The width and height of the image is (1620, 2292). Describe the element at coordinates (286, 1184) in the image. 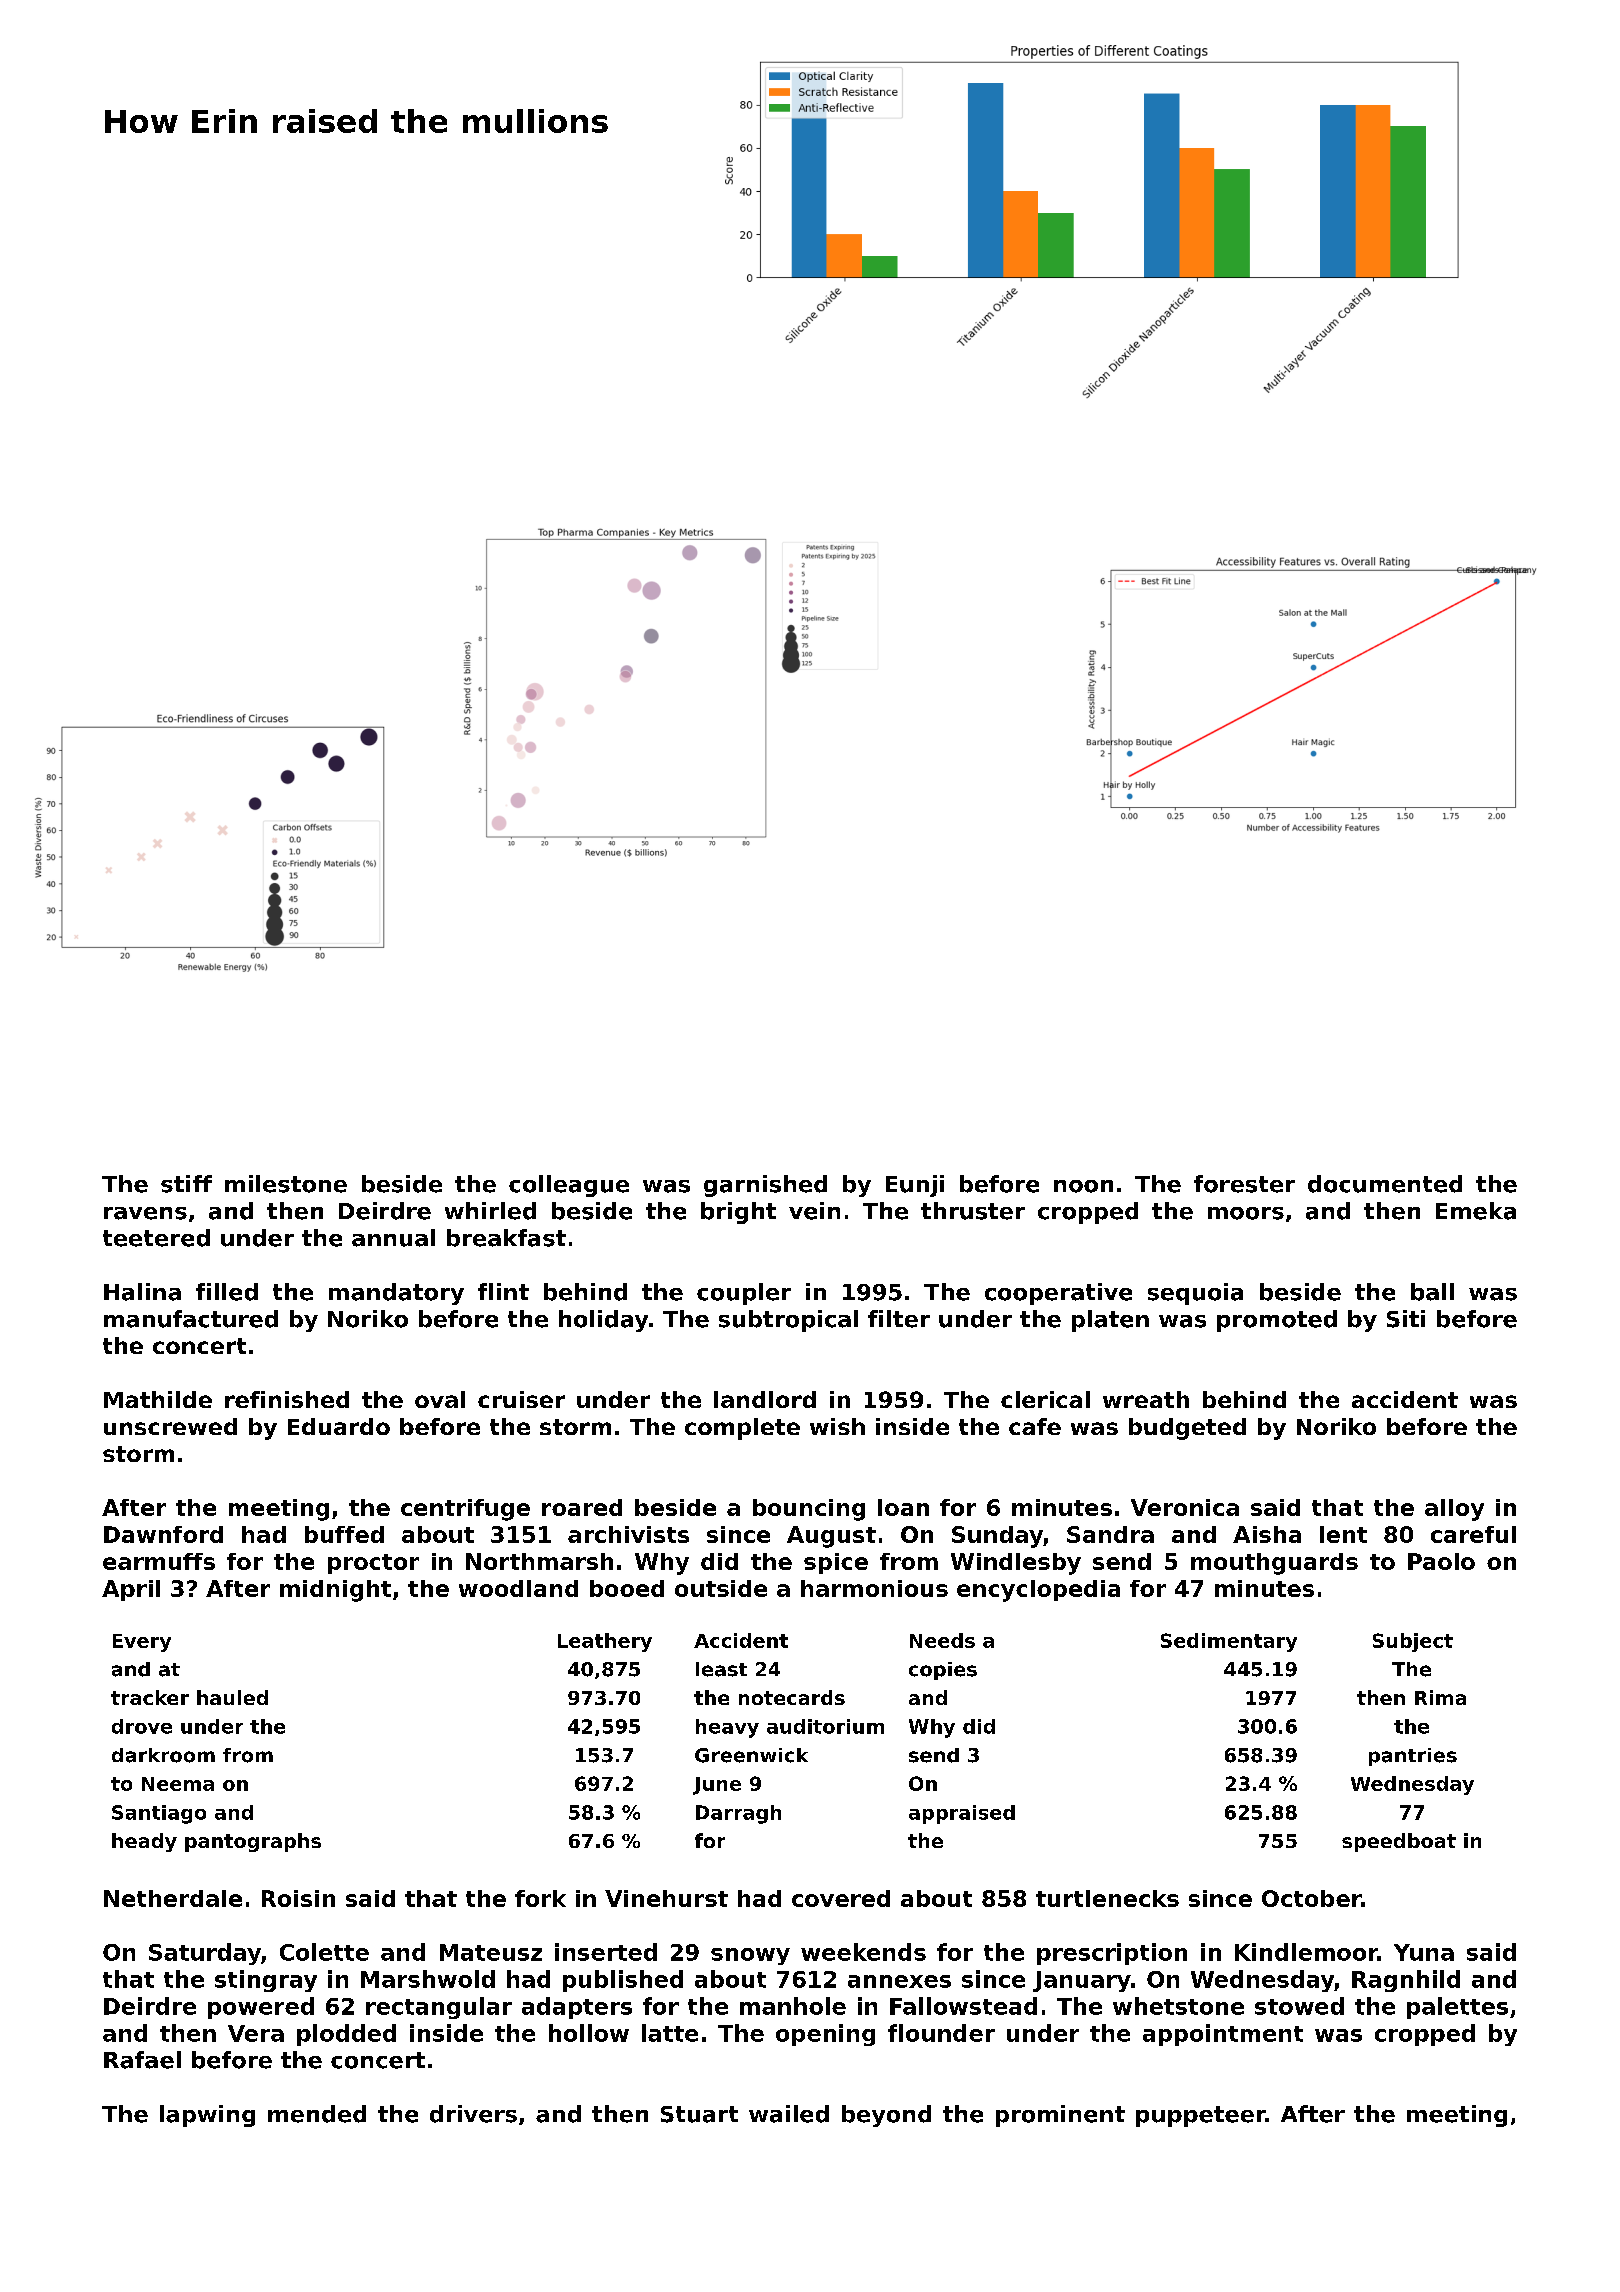

I see `milestone` at that location.
